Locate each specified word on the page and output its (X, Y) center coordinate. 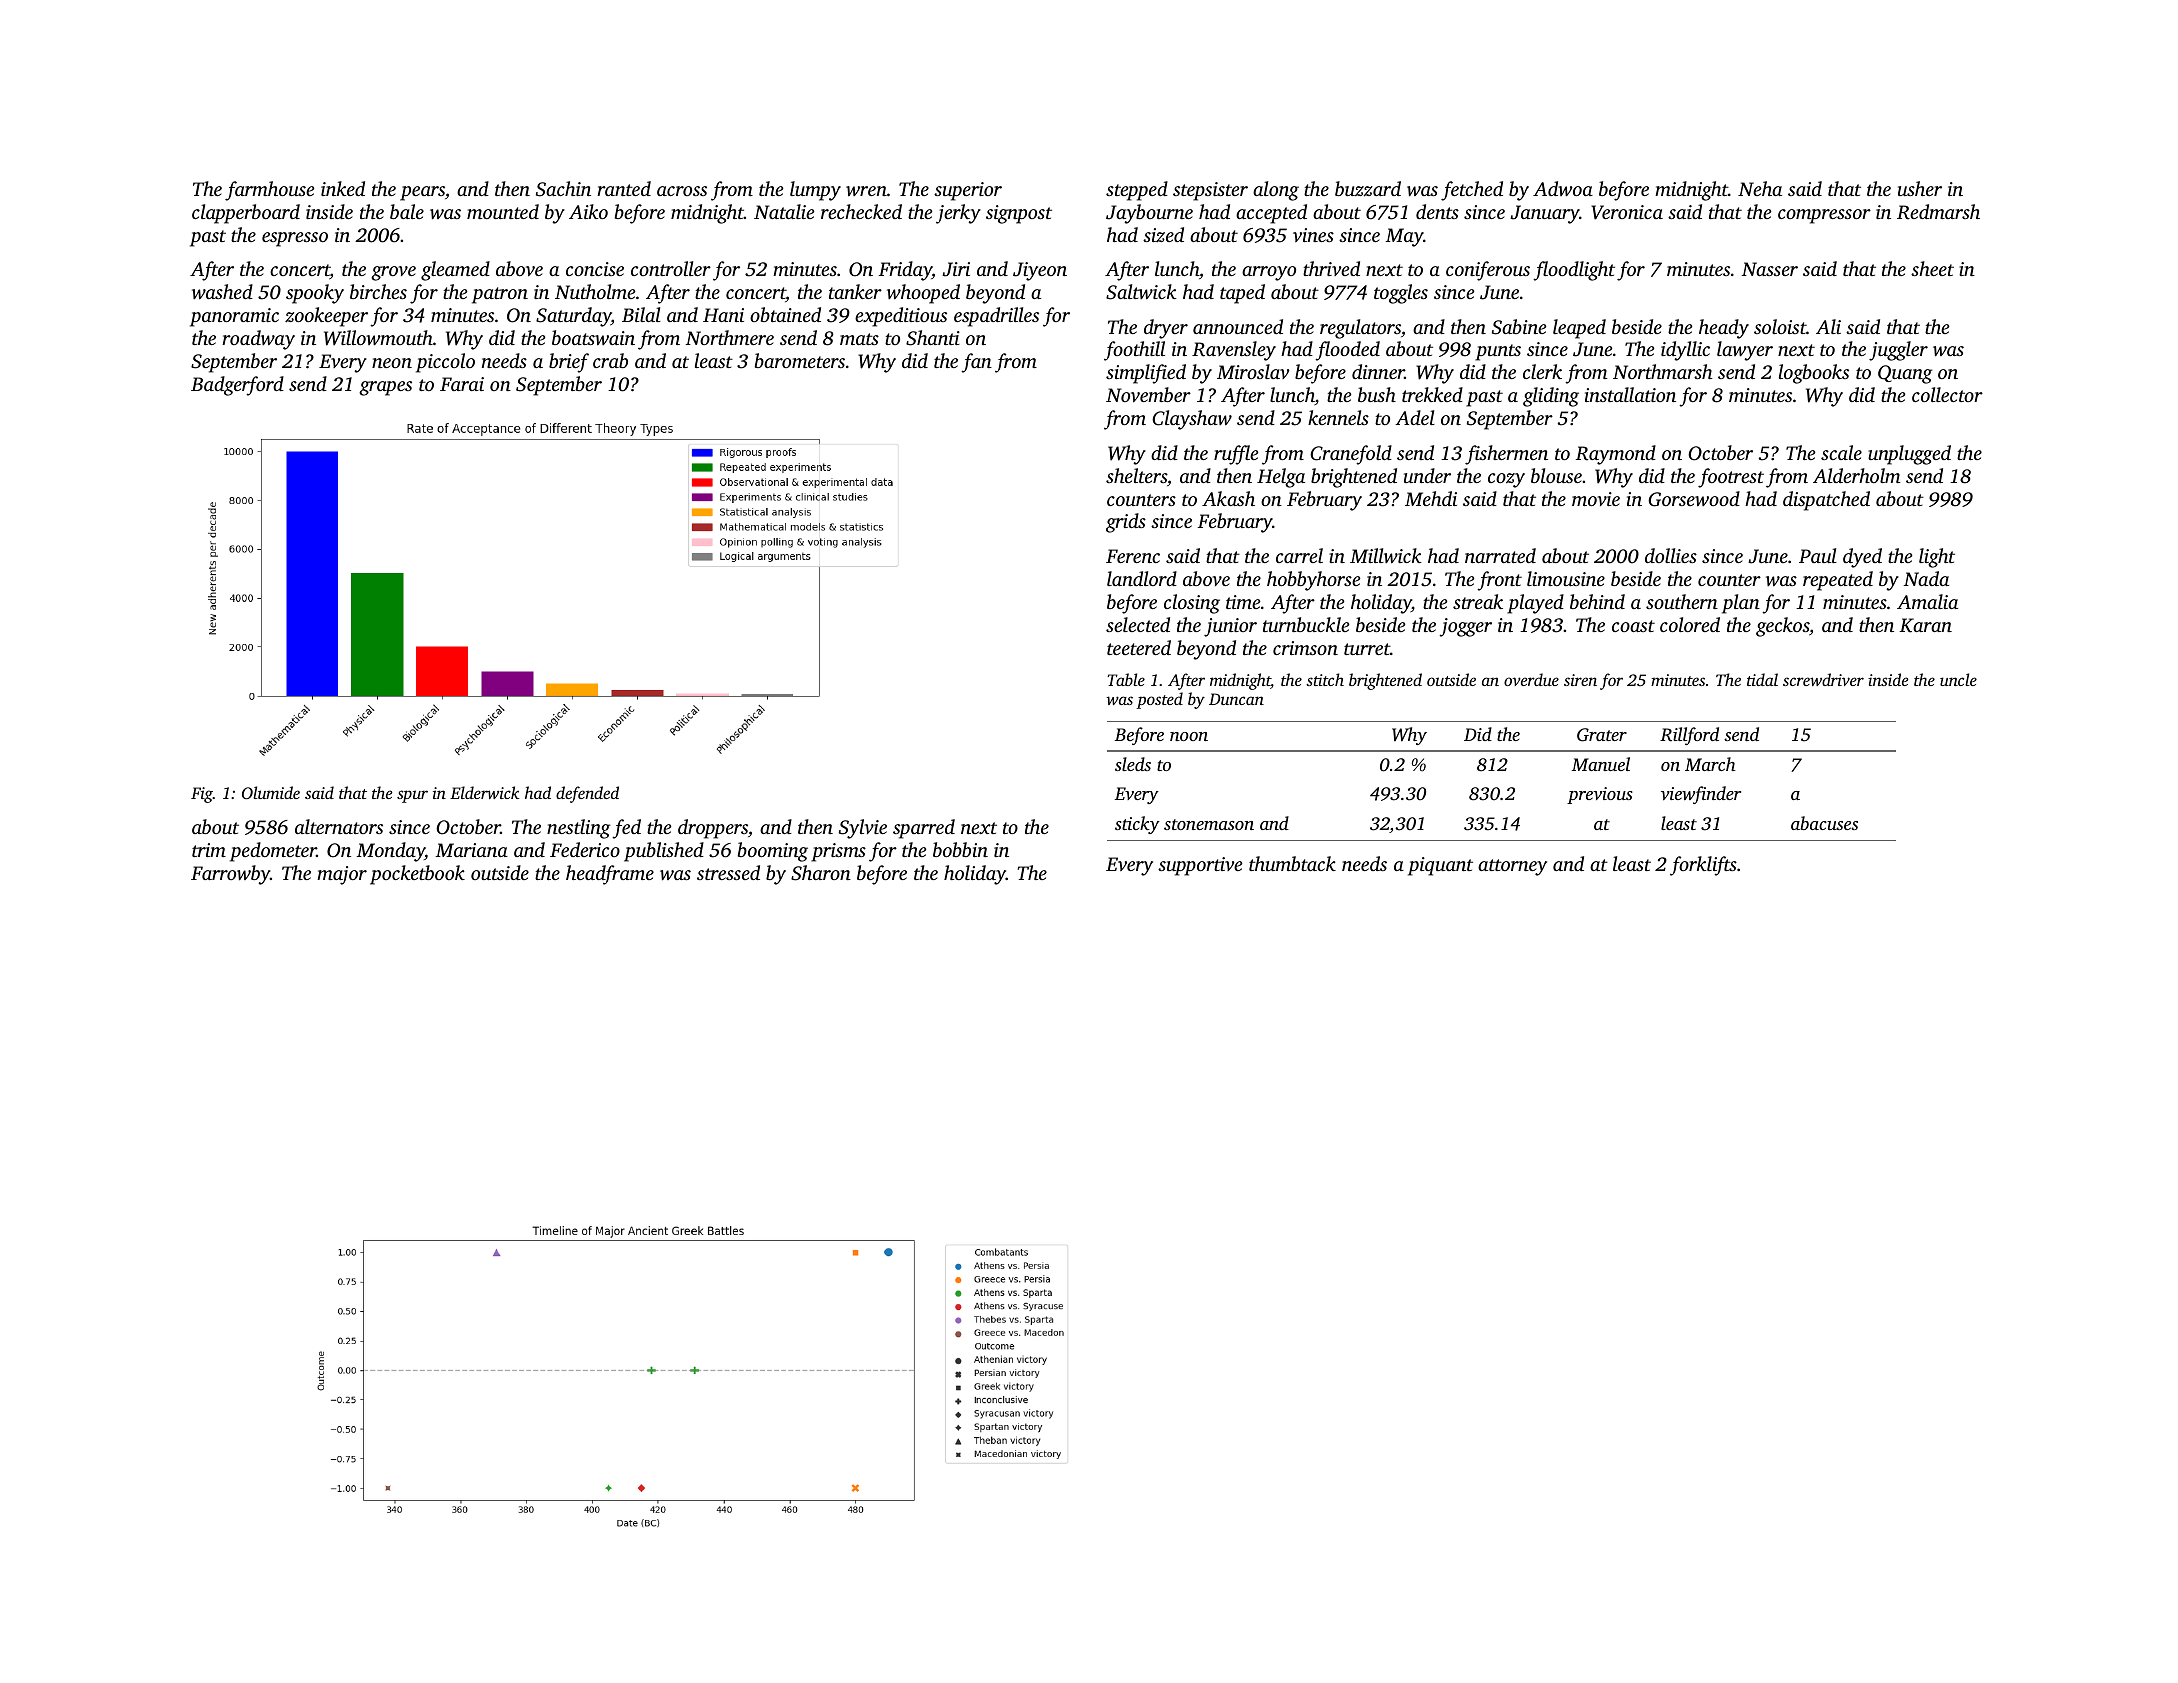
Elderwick (485, 792)
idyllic (1685, 351)
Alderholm (1856, 475)
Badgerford (237, 386)
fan (976, 363)
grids (1126, 523)
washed (222, 292)
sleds (1133, 764)
